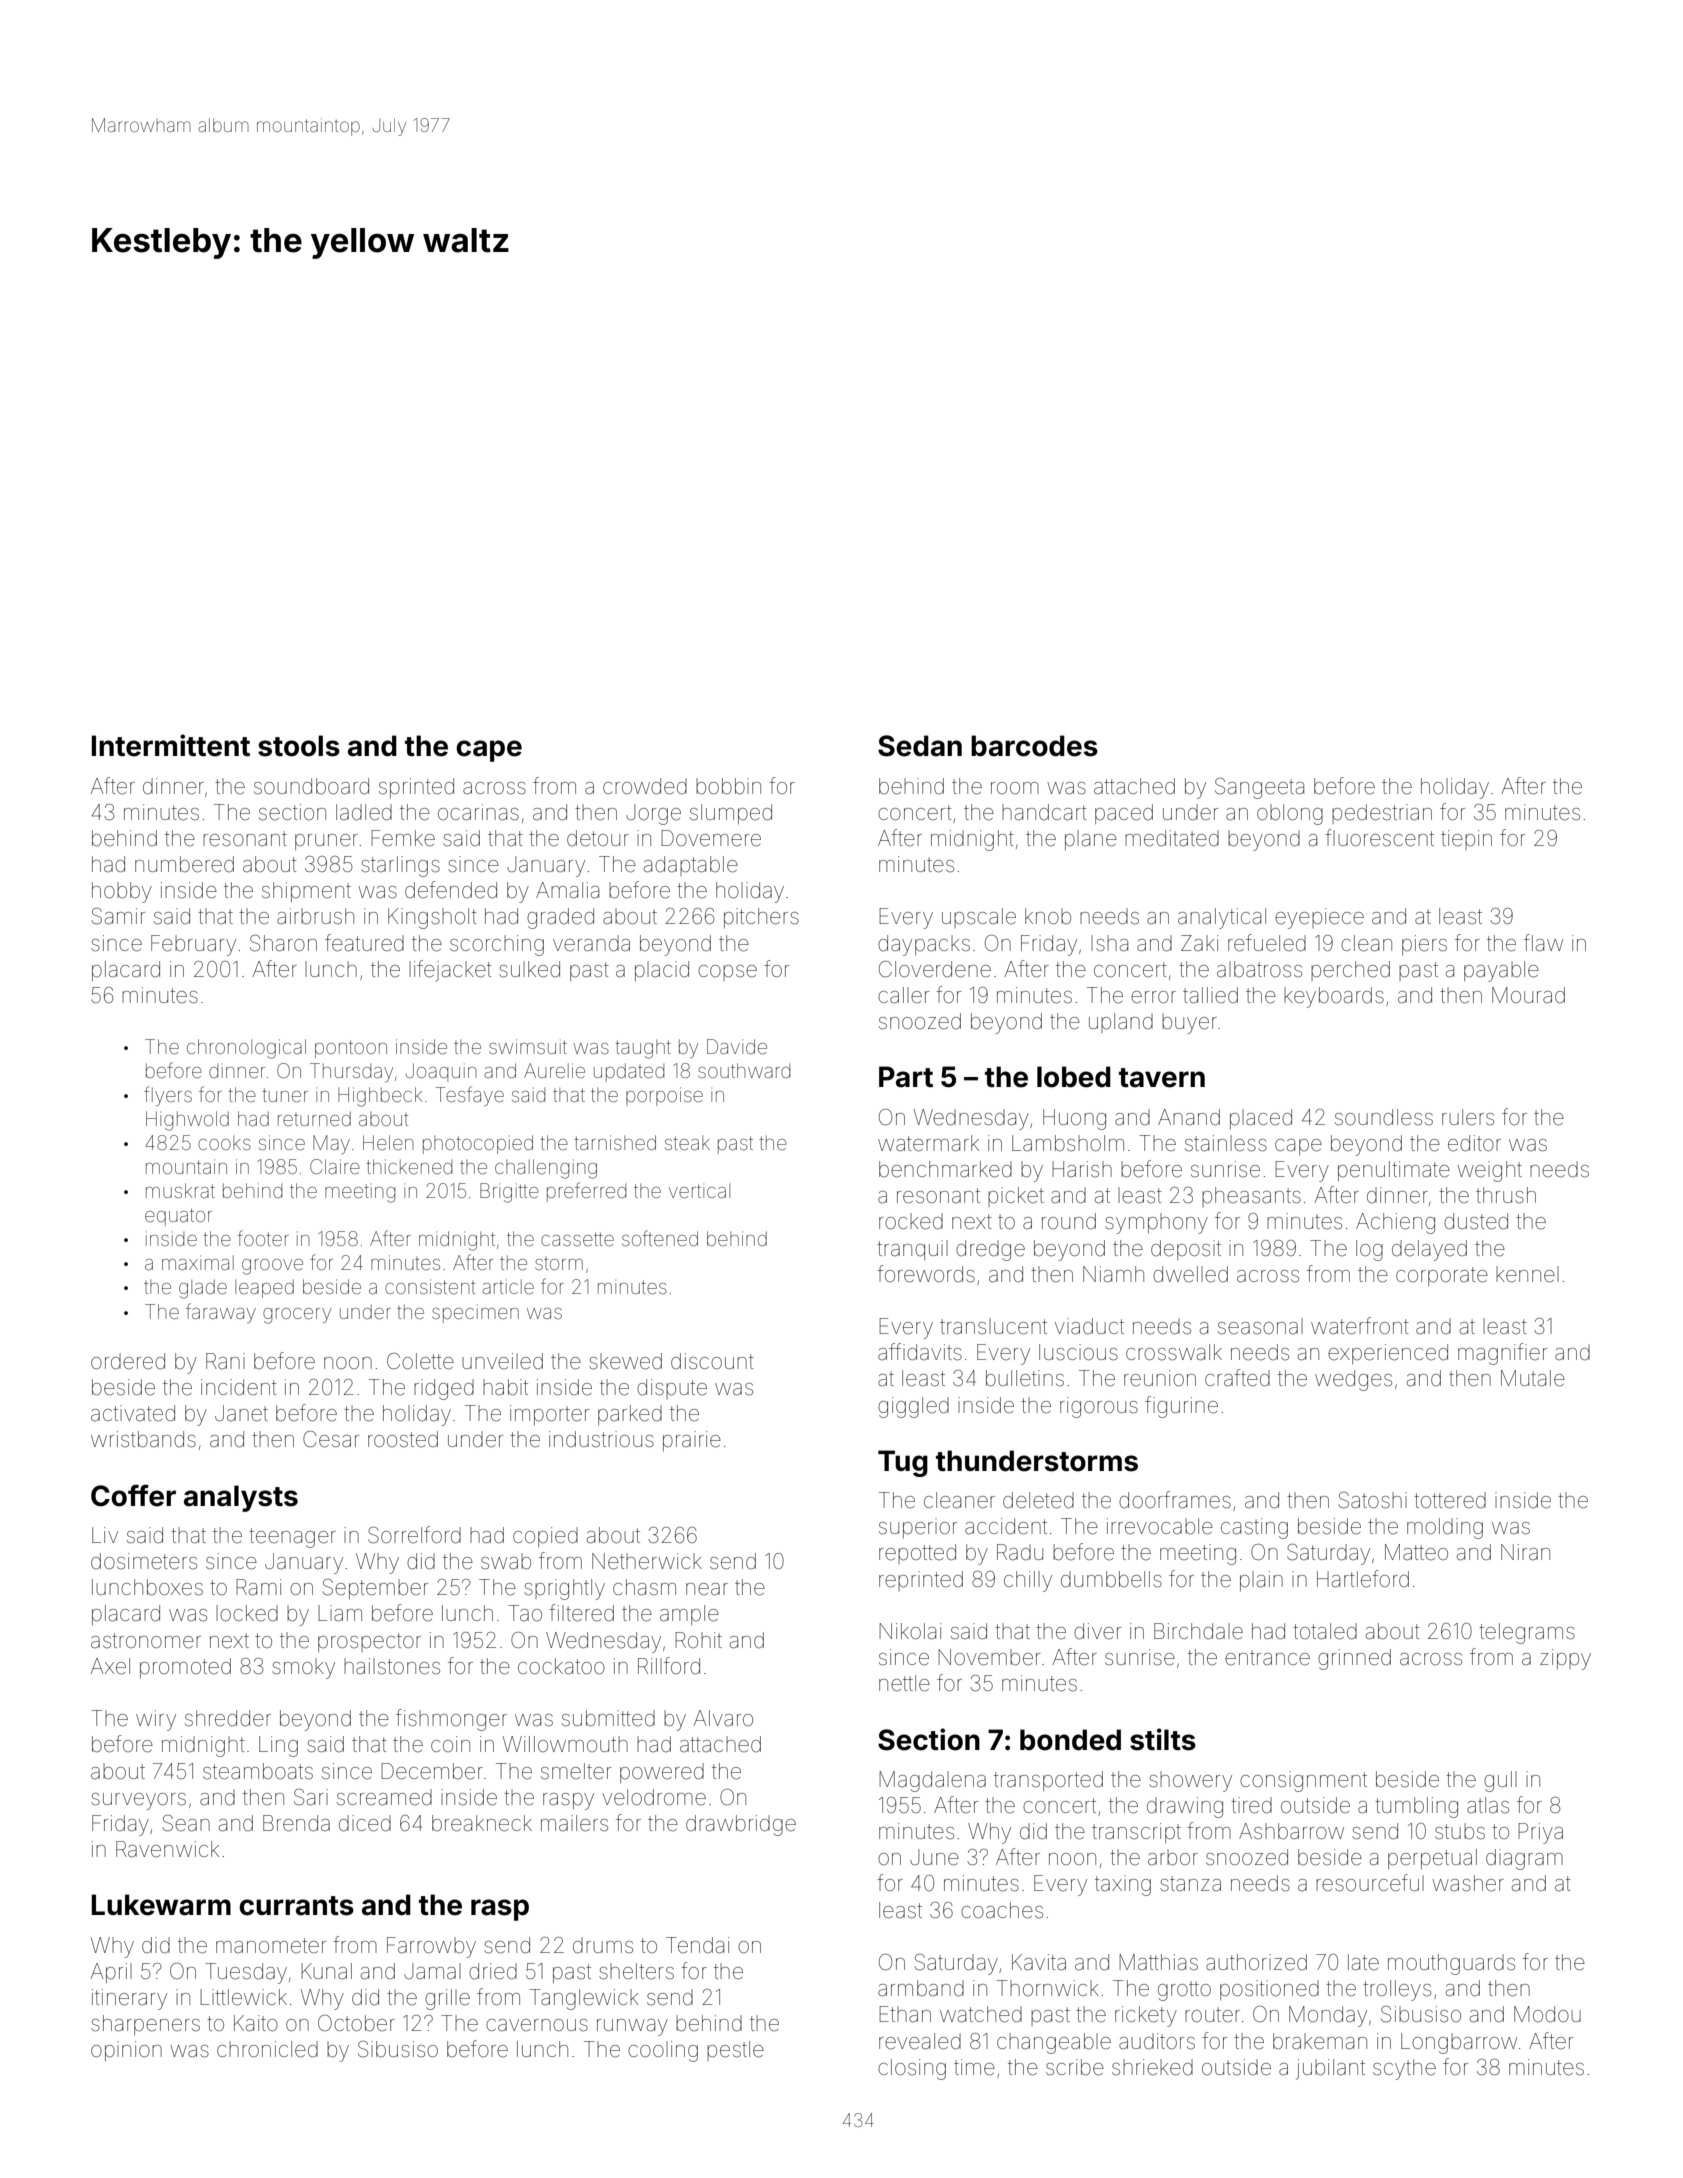  I want to click on skewed, so click(625, 1361).
